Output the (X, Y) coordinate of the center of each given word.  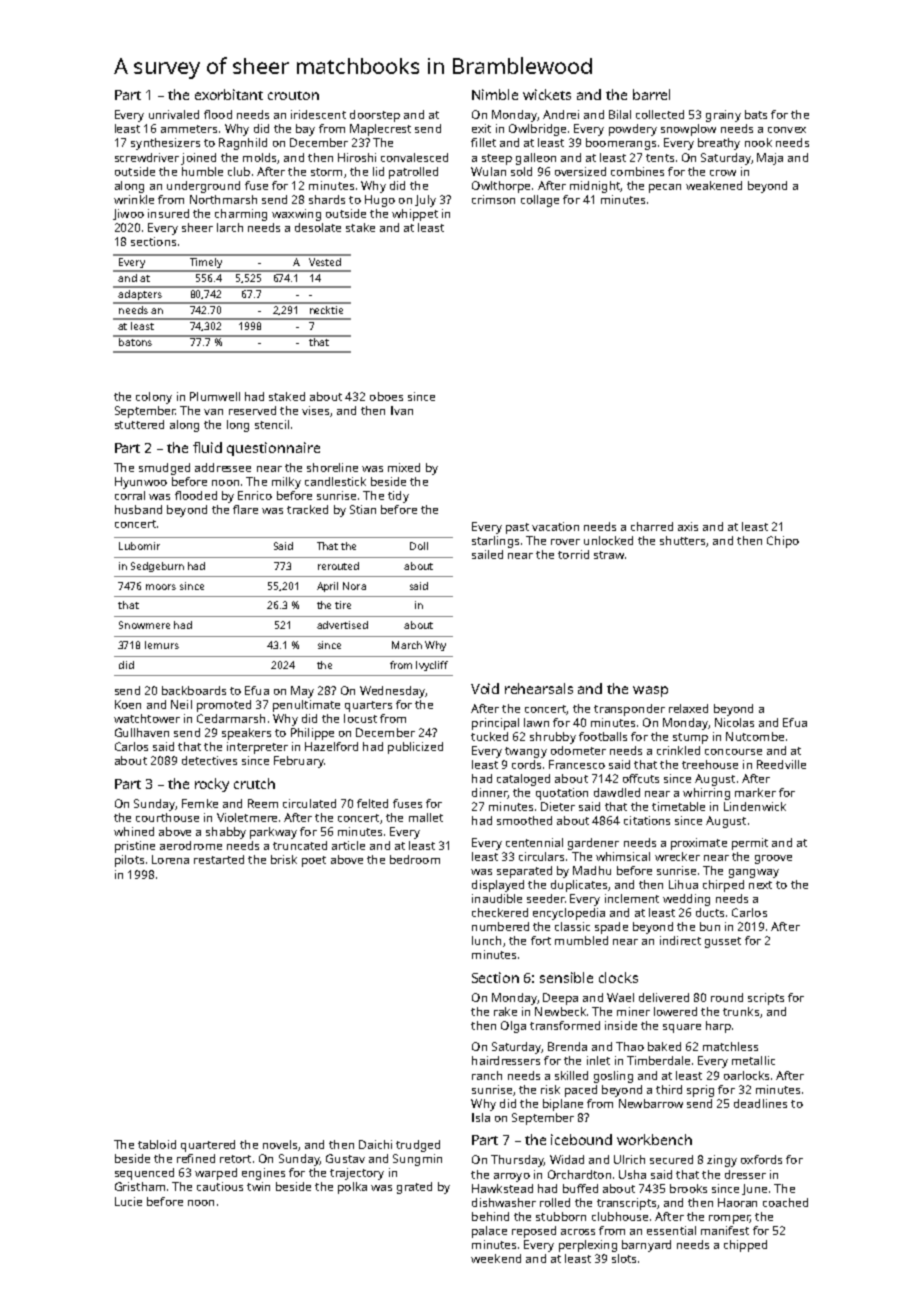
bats (756, 114)
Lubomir (139, 546)
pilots (129, 861)
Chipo (783, 542)
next (760, 885)
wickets (547, 94)
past (517, 528)
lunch (486, 940)
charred (652, 526)
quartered (208, 1146)
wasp (650, 691)
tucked (489, 736)
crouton (293, 95)
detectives (209, 760)
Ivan (402, 410)
